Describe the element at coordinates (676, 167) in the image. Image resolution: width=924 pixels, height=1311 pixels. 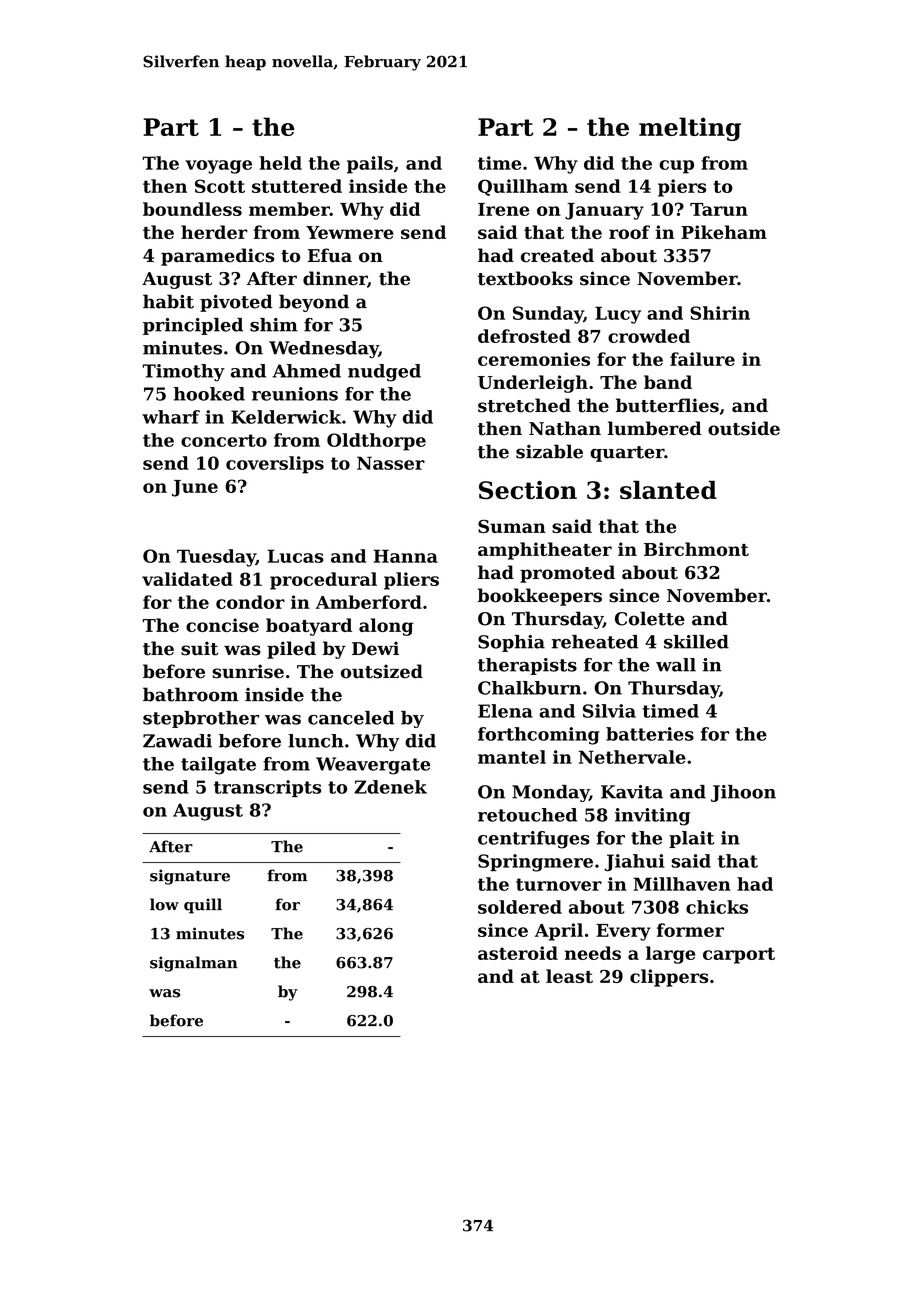
I see `cup` at that location.
